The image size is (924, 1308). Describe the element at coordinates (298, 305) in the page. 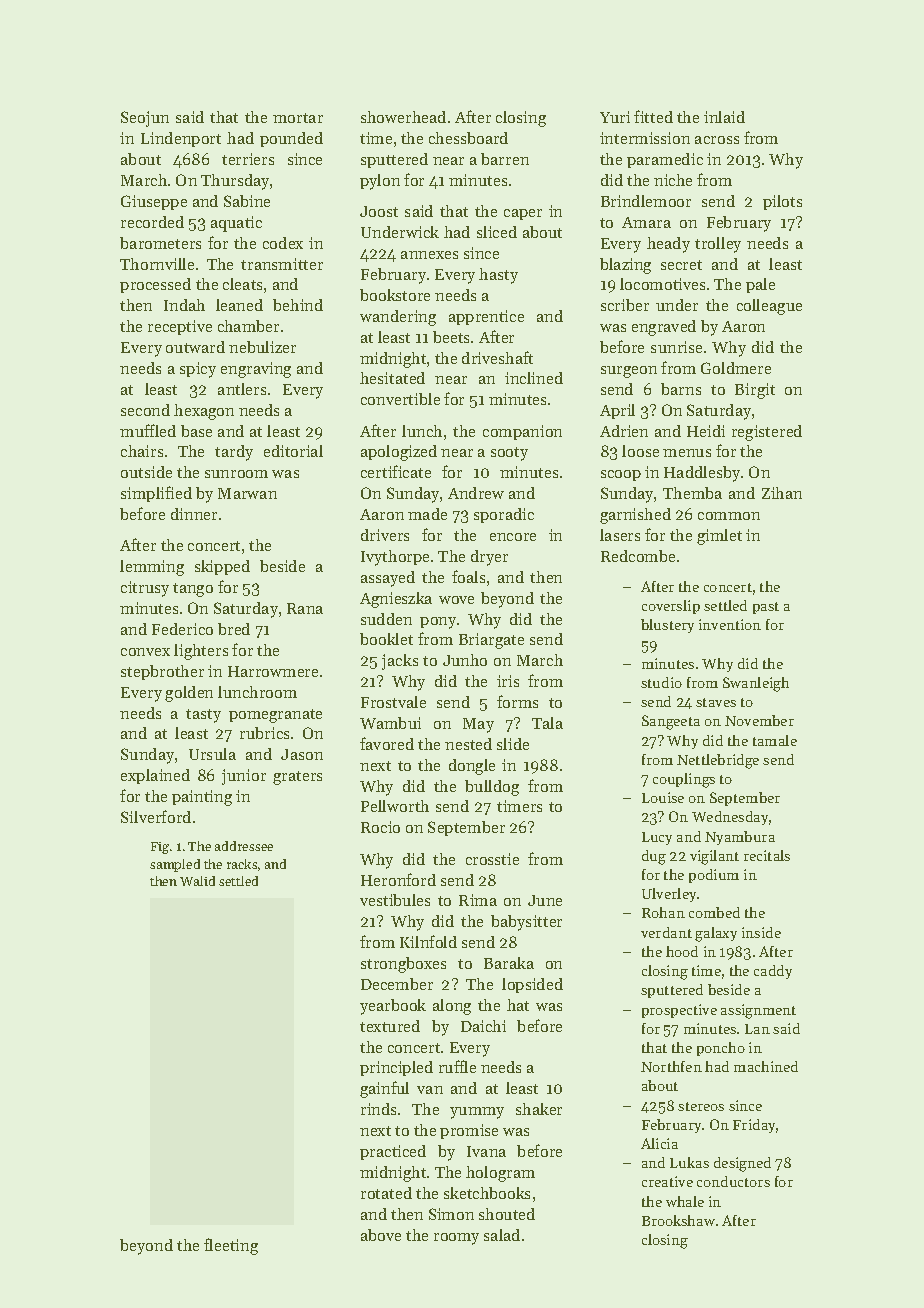

I see `behind` at that location.
